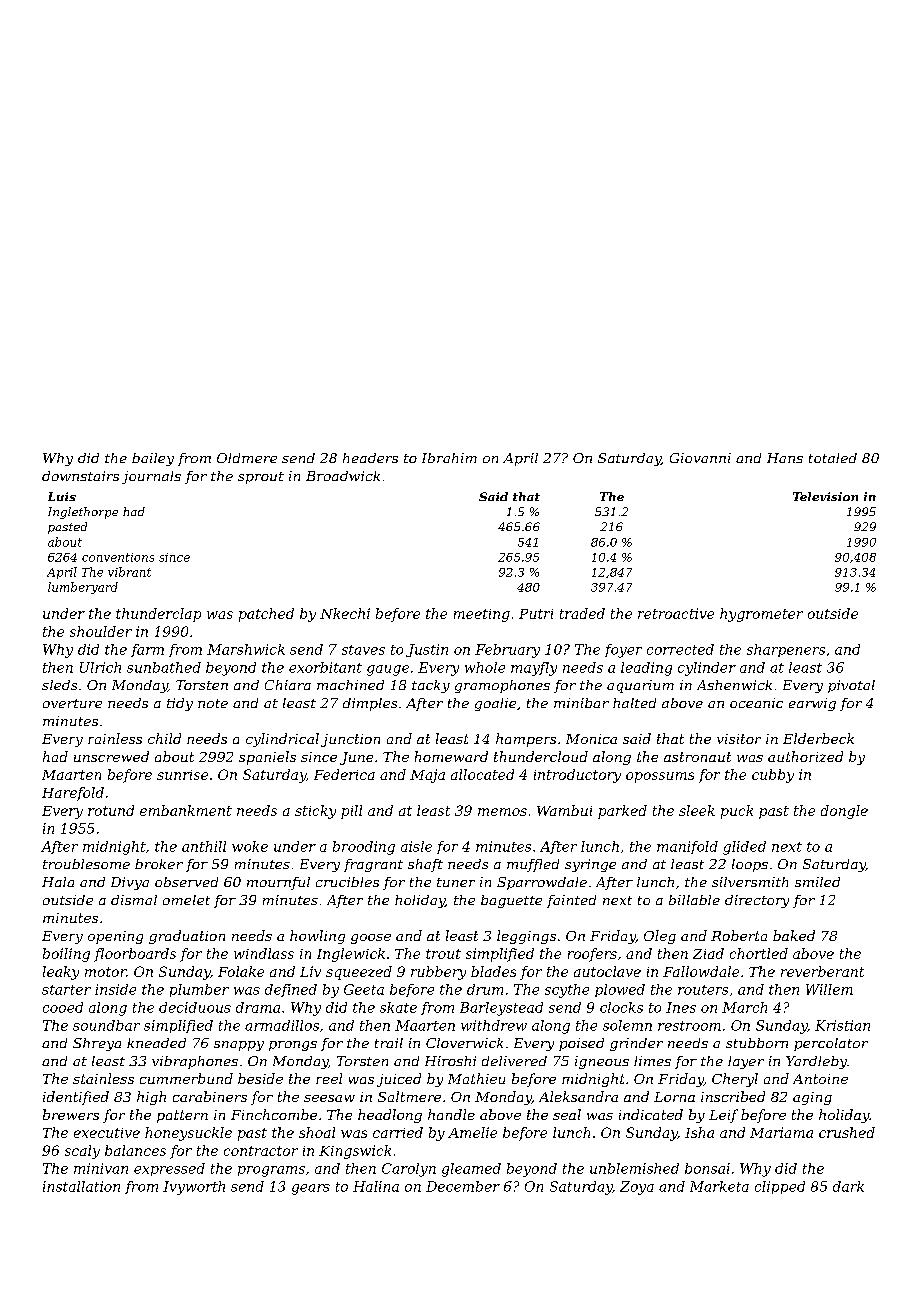 Image resolution: width=924 pixels, height=1308 pixels. I want to click on dongle, so click(844, 812).
